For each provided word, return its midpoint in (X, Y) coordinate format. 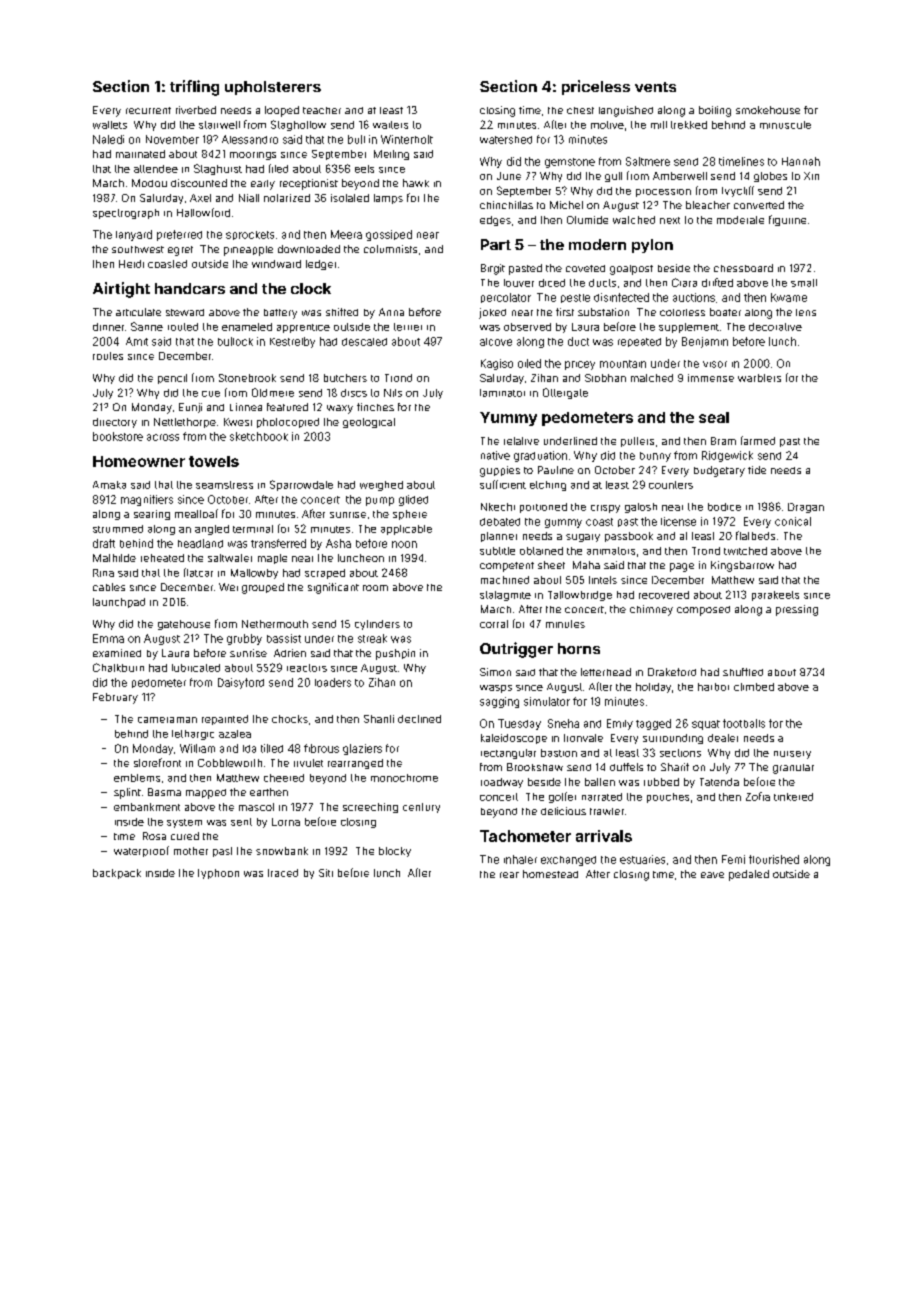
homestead (550, 874)
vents (655, 87)
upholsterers (273, 88)
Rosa (154, 836)
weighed (381, 486)
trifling (194, 88)
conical (793, 521)
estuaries (642, 859)
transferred (278, 543)
